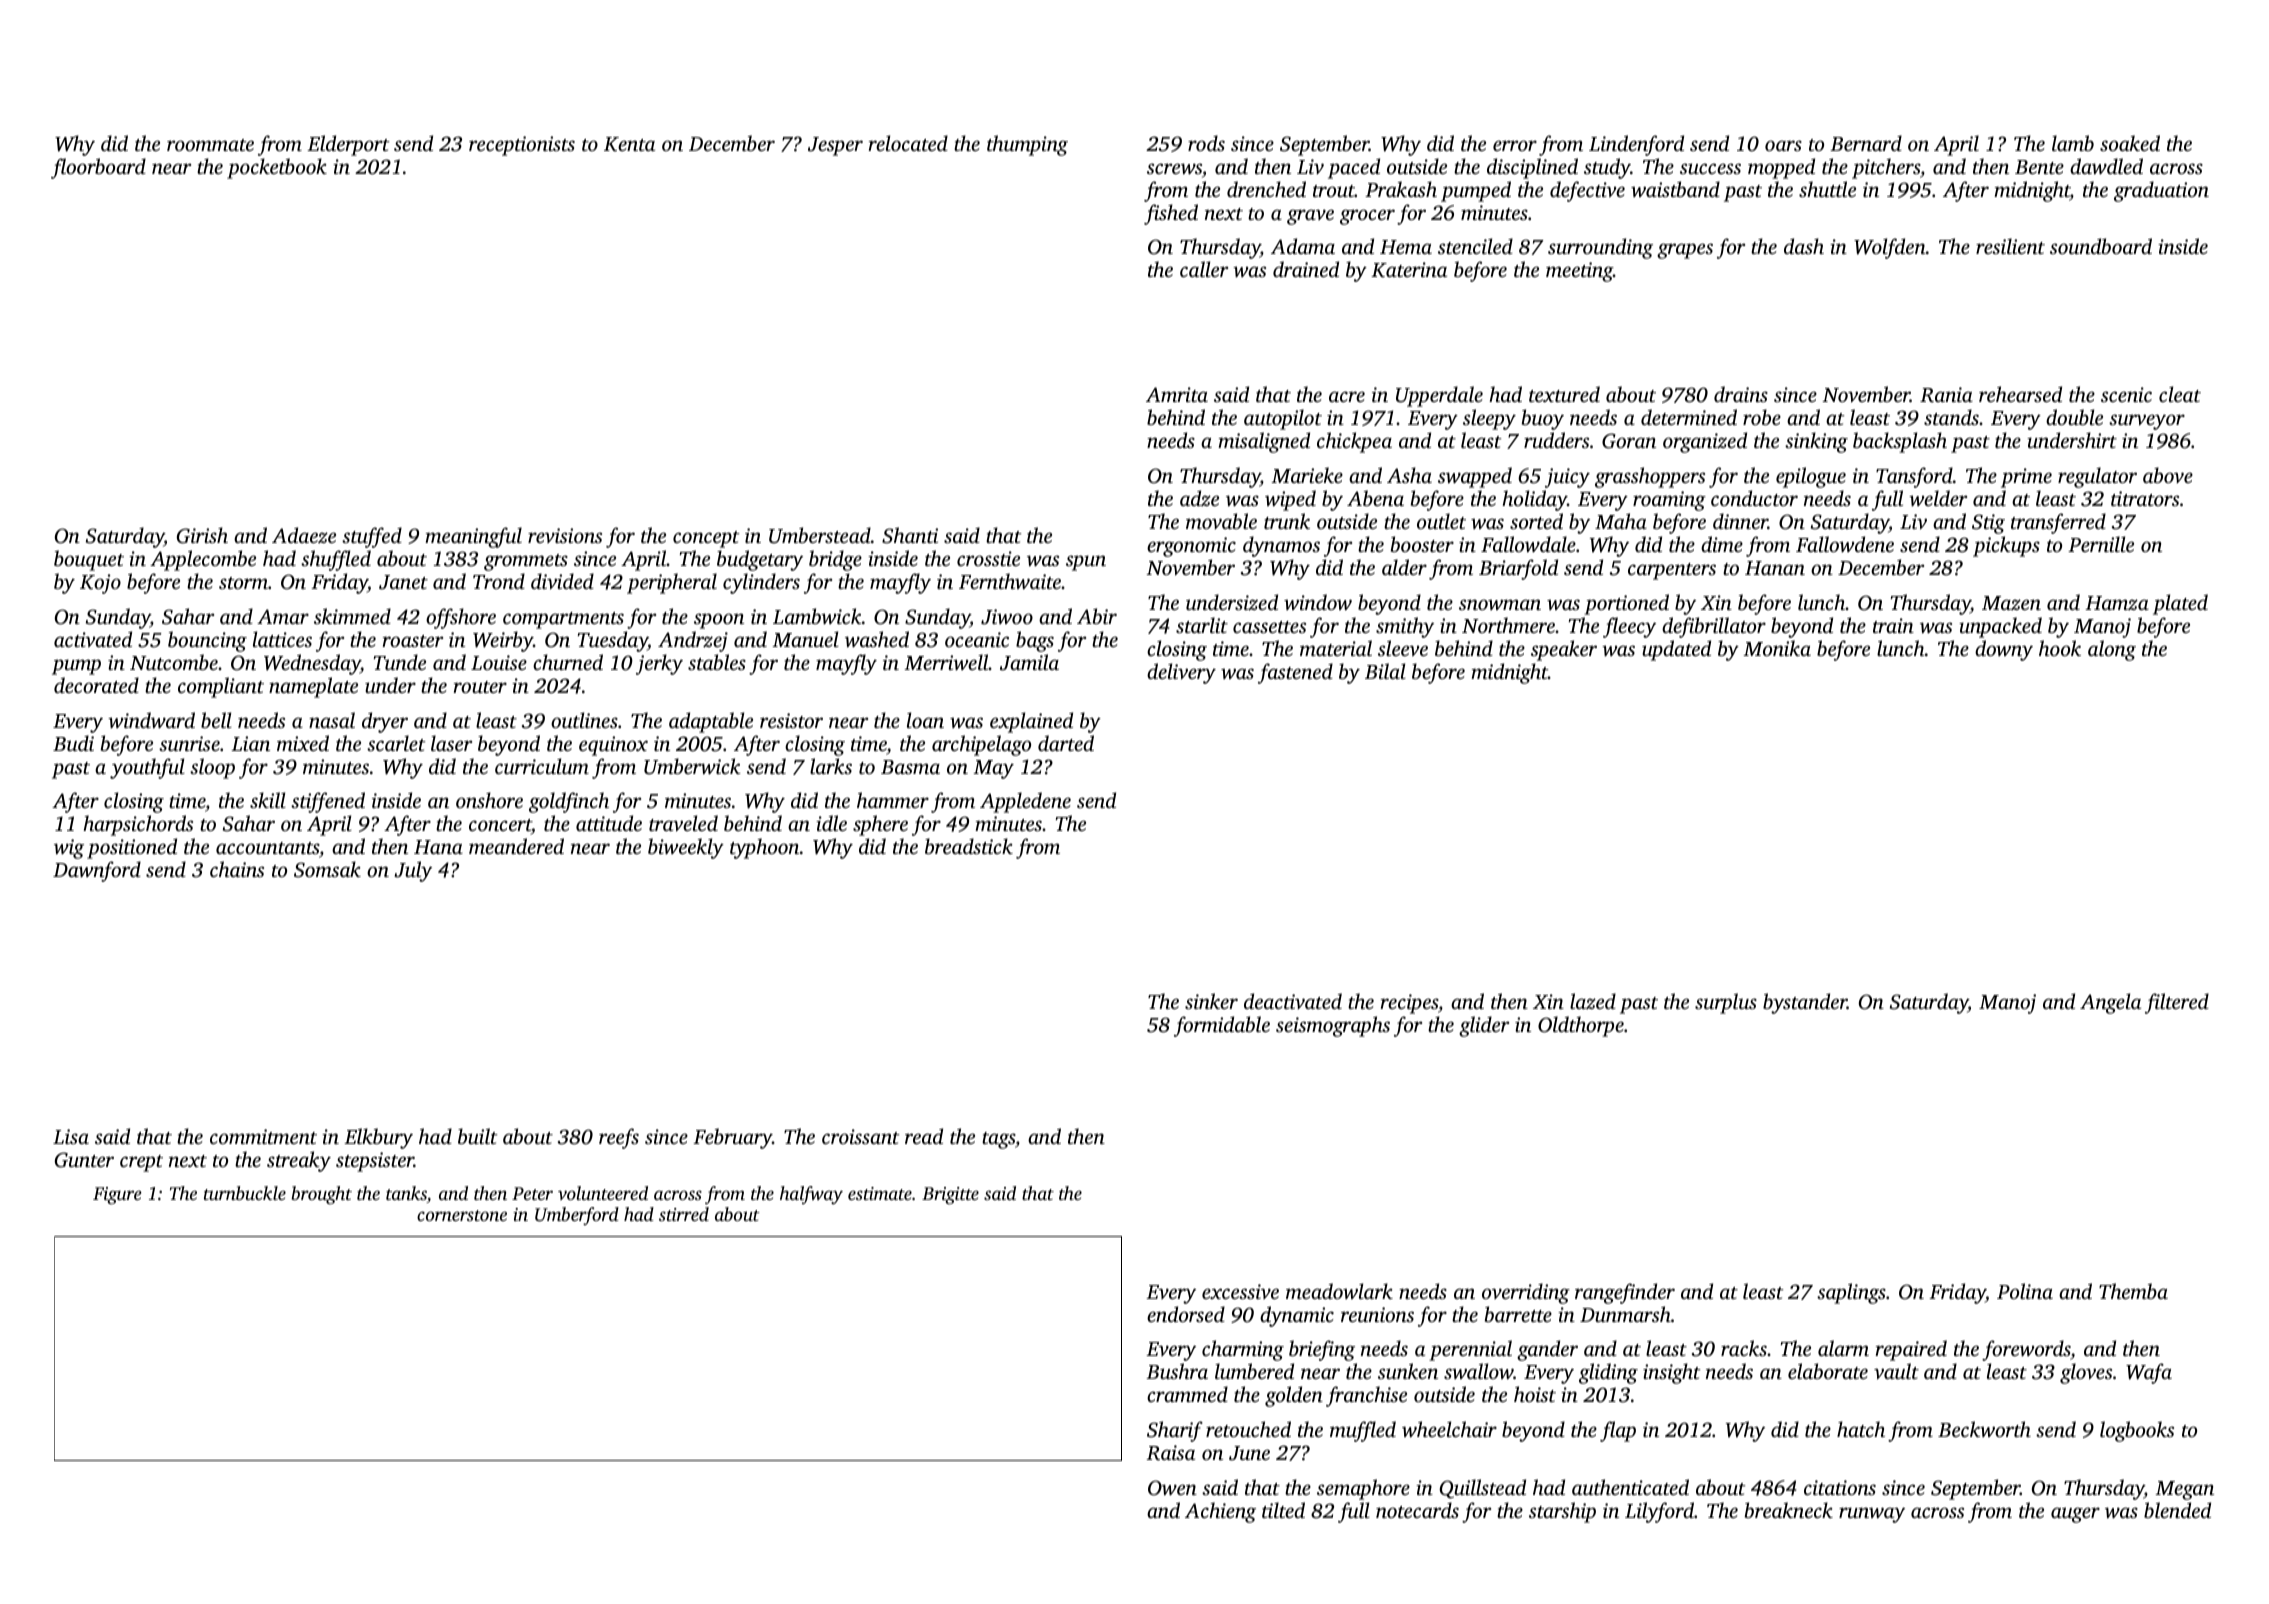 This screenshot has width=2269, height=1604. What do you see at coordinates (1211, 1001) in the screenshot?
I see `sinker` at bounding box center [1211, 1001].
